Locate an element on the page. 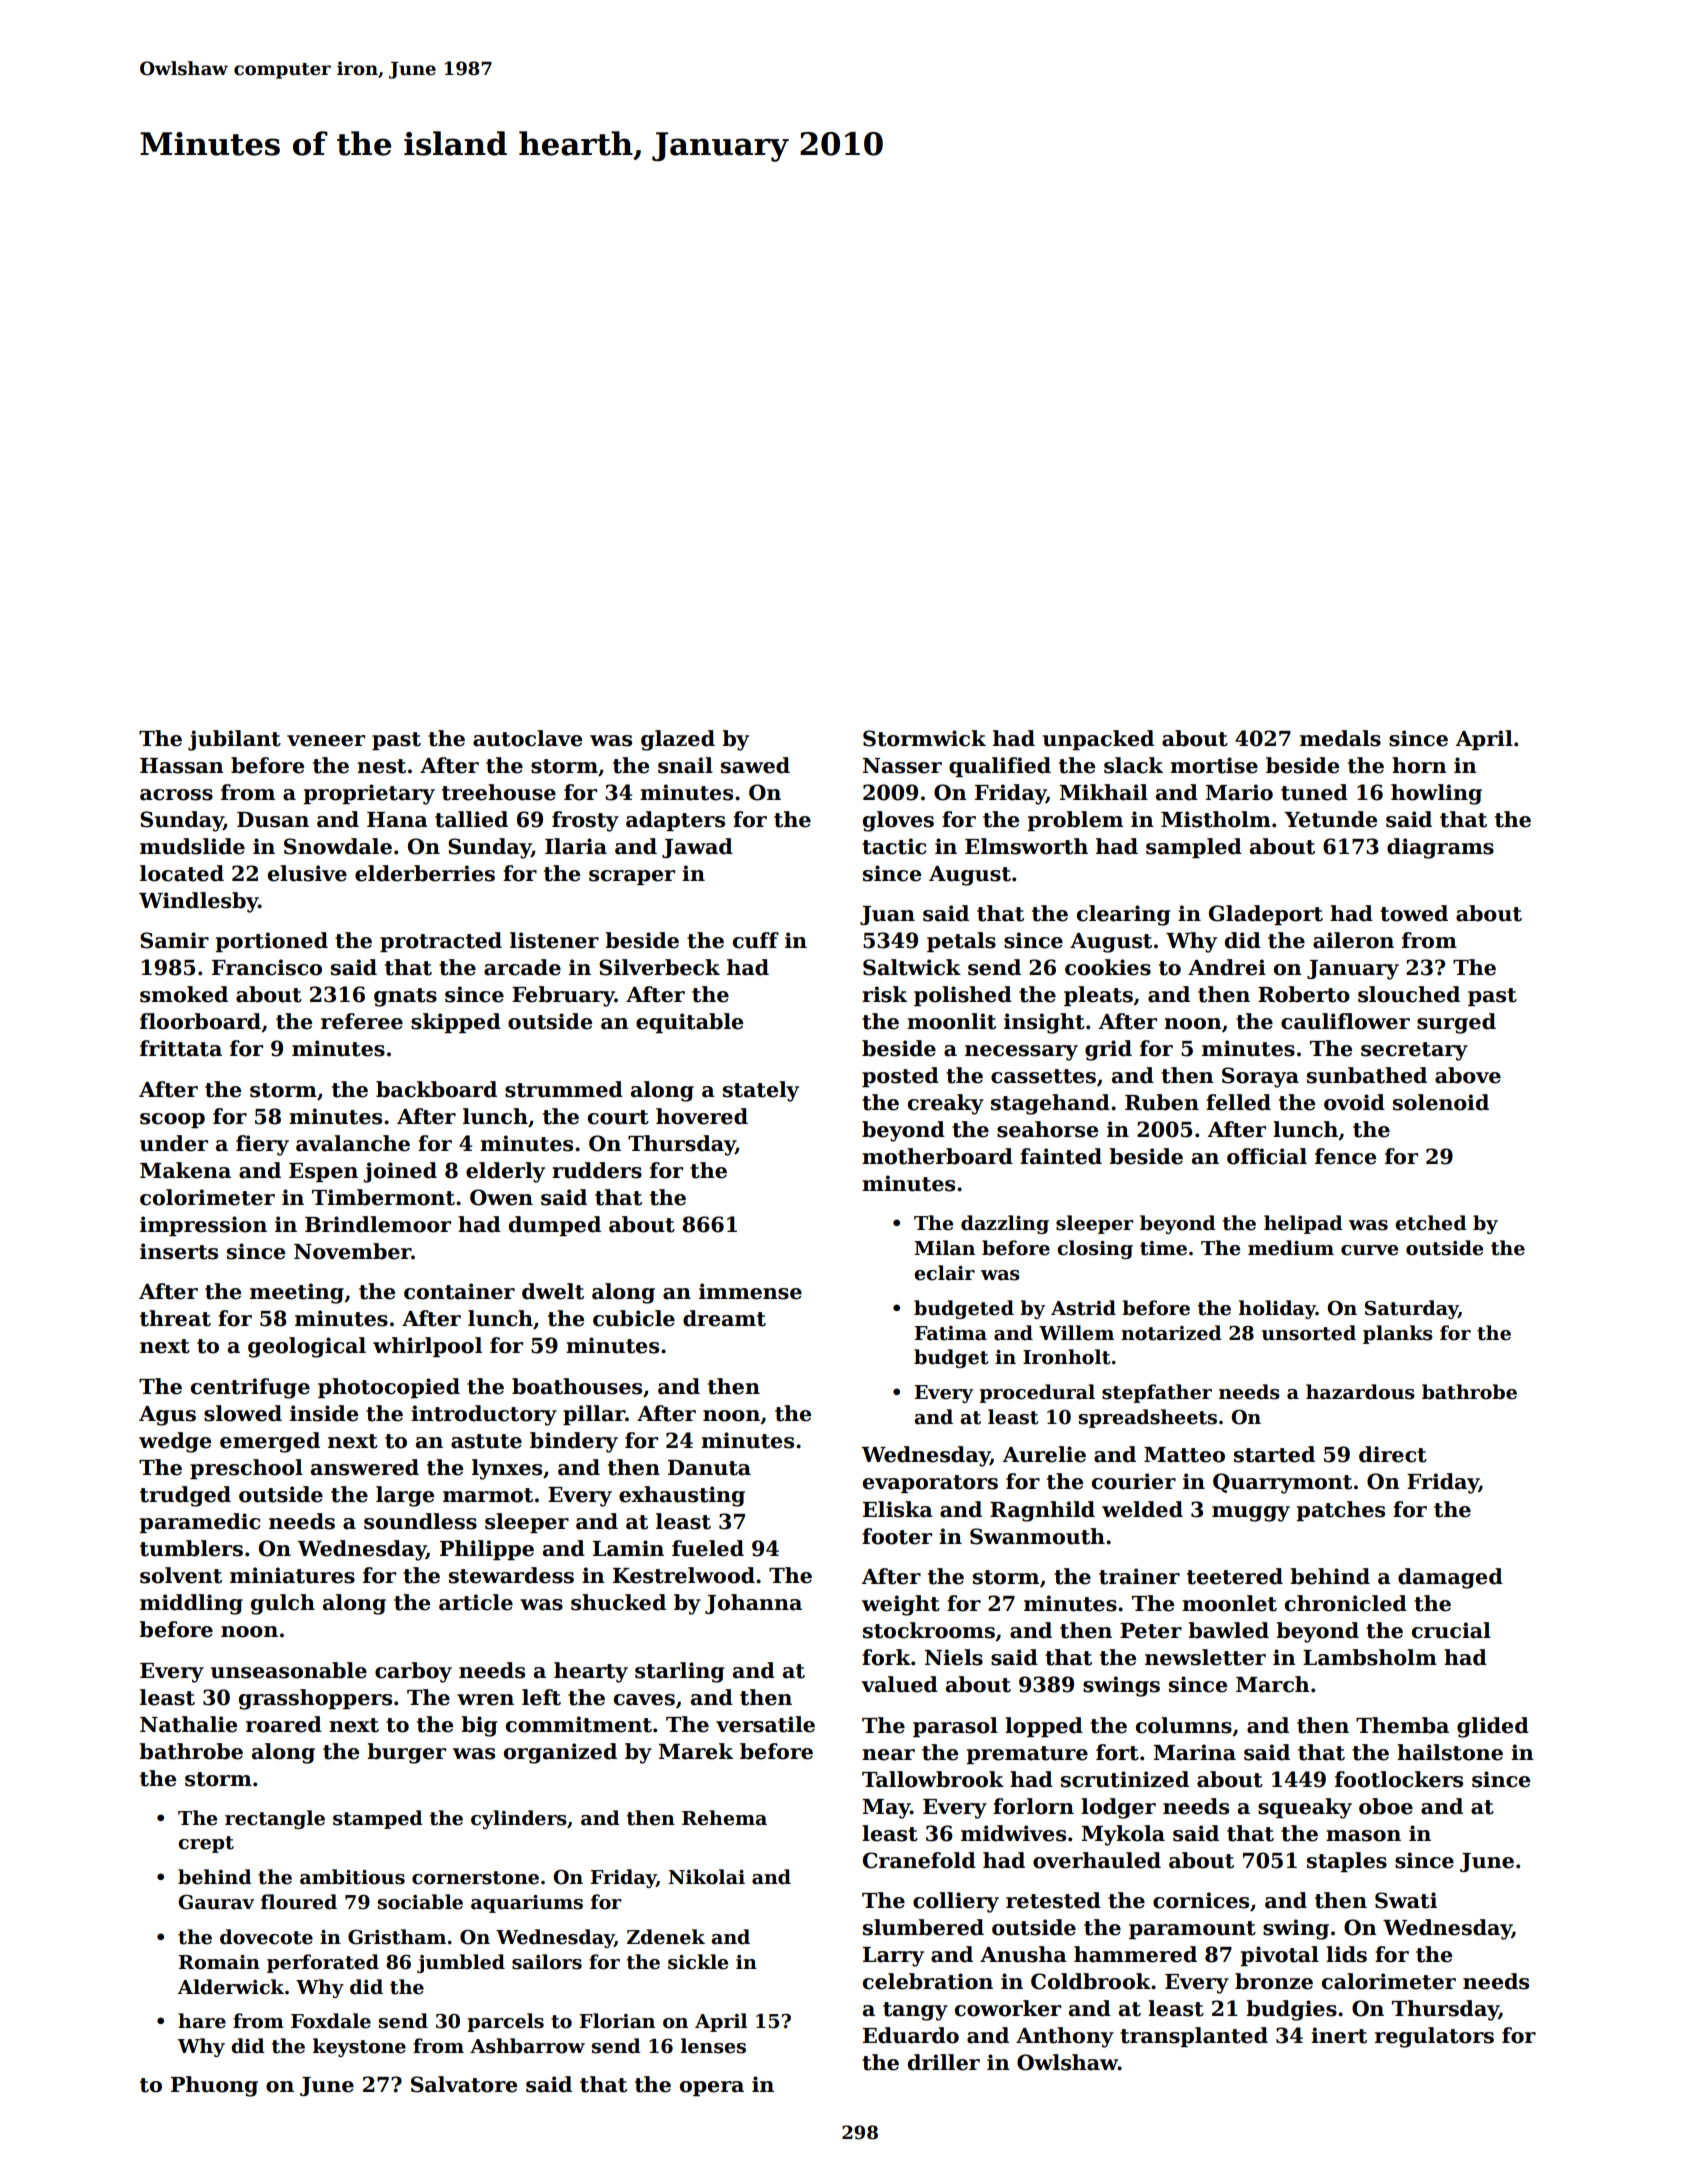 This image has width=1683, height=2178. elderberries is located at coordinates (425, 873).
